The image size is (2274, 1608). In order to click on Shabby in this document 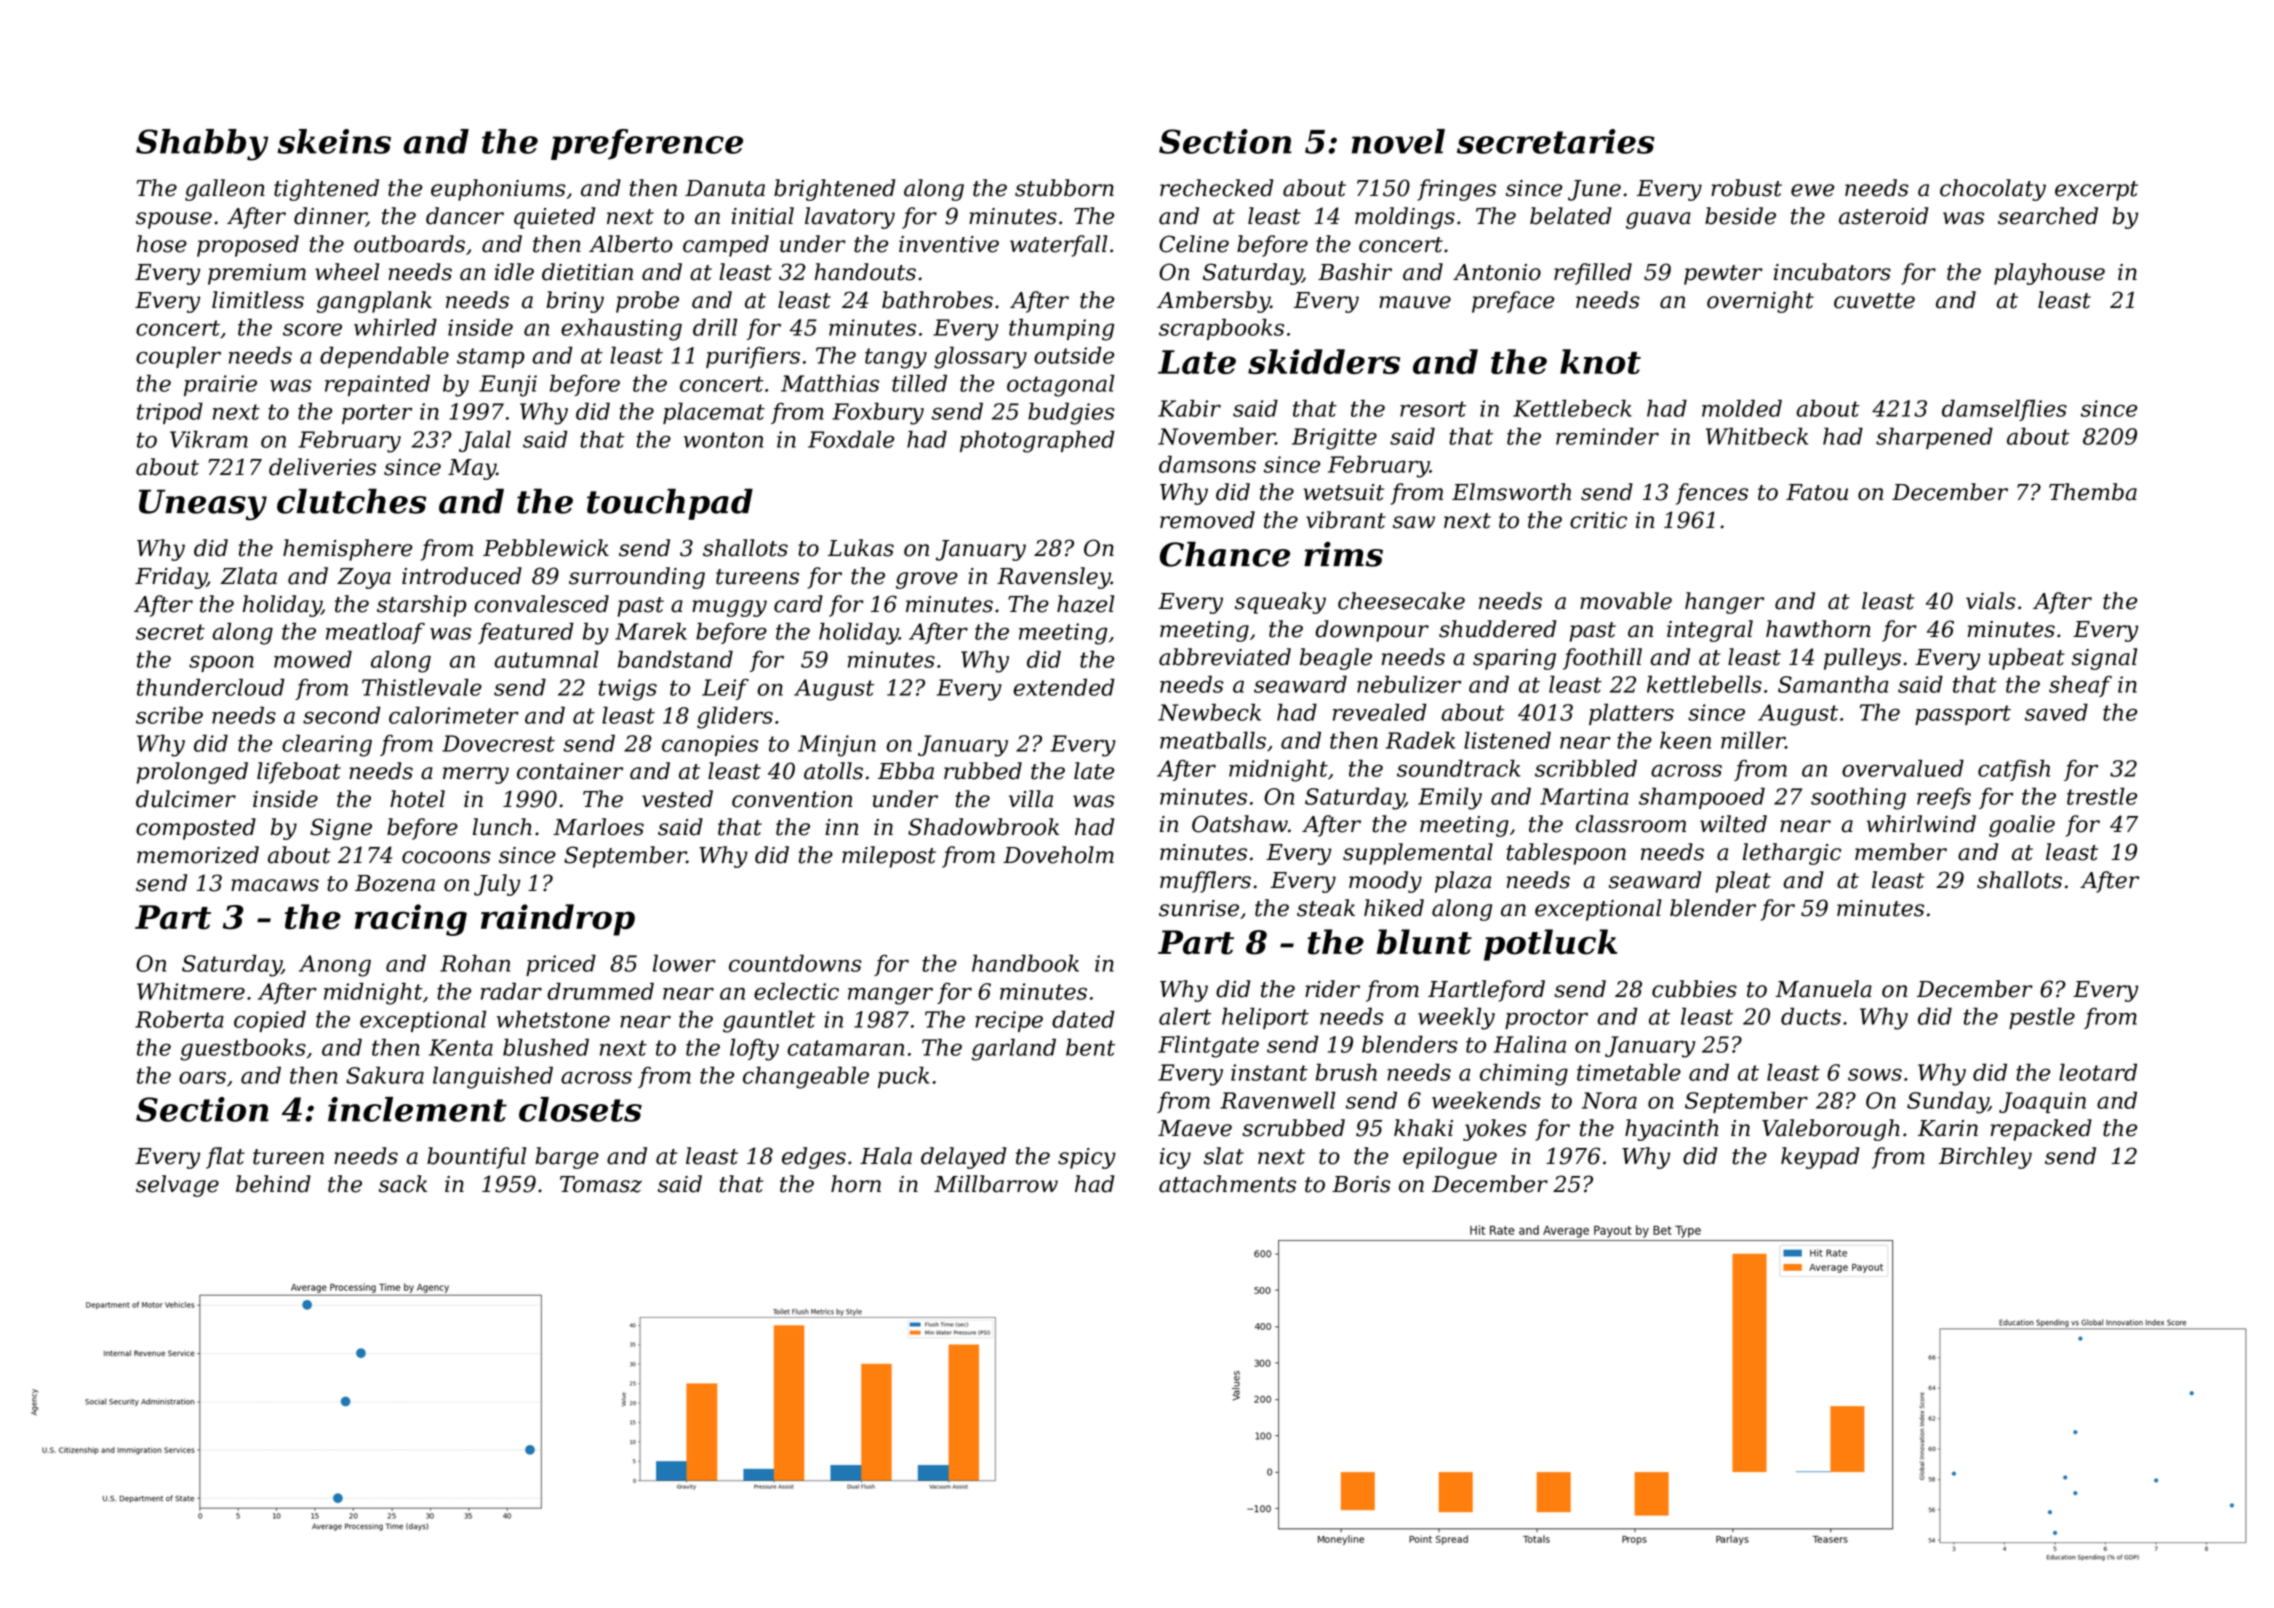, I will do `click(202, 145)`.
